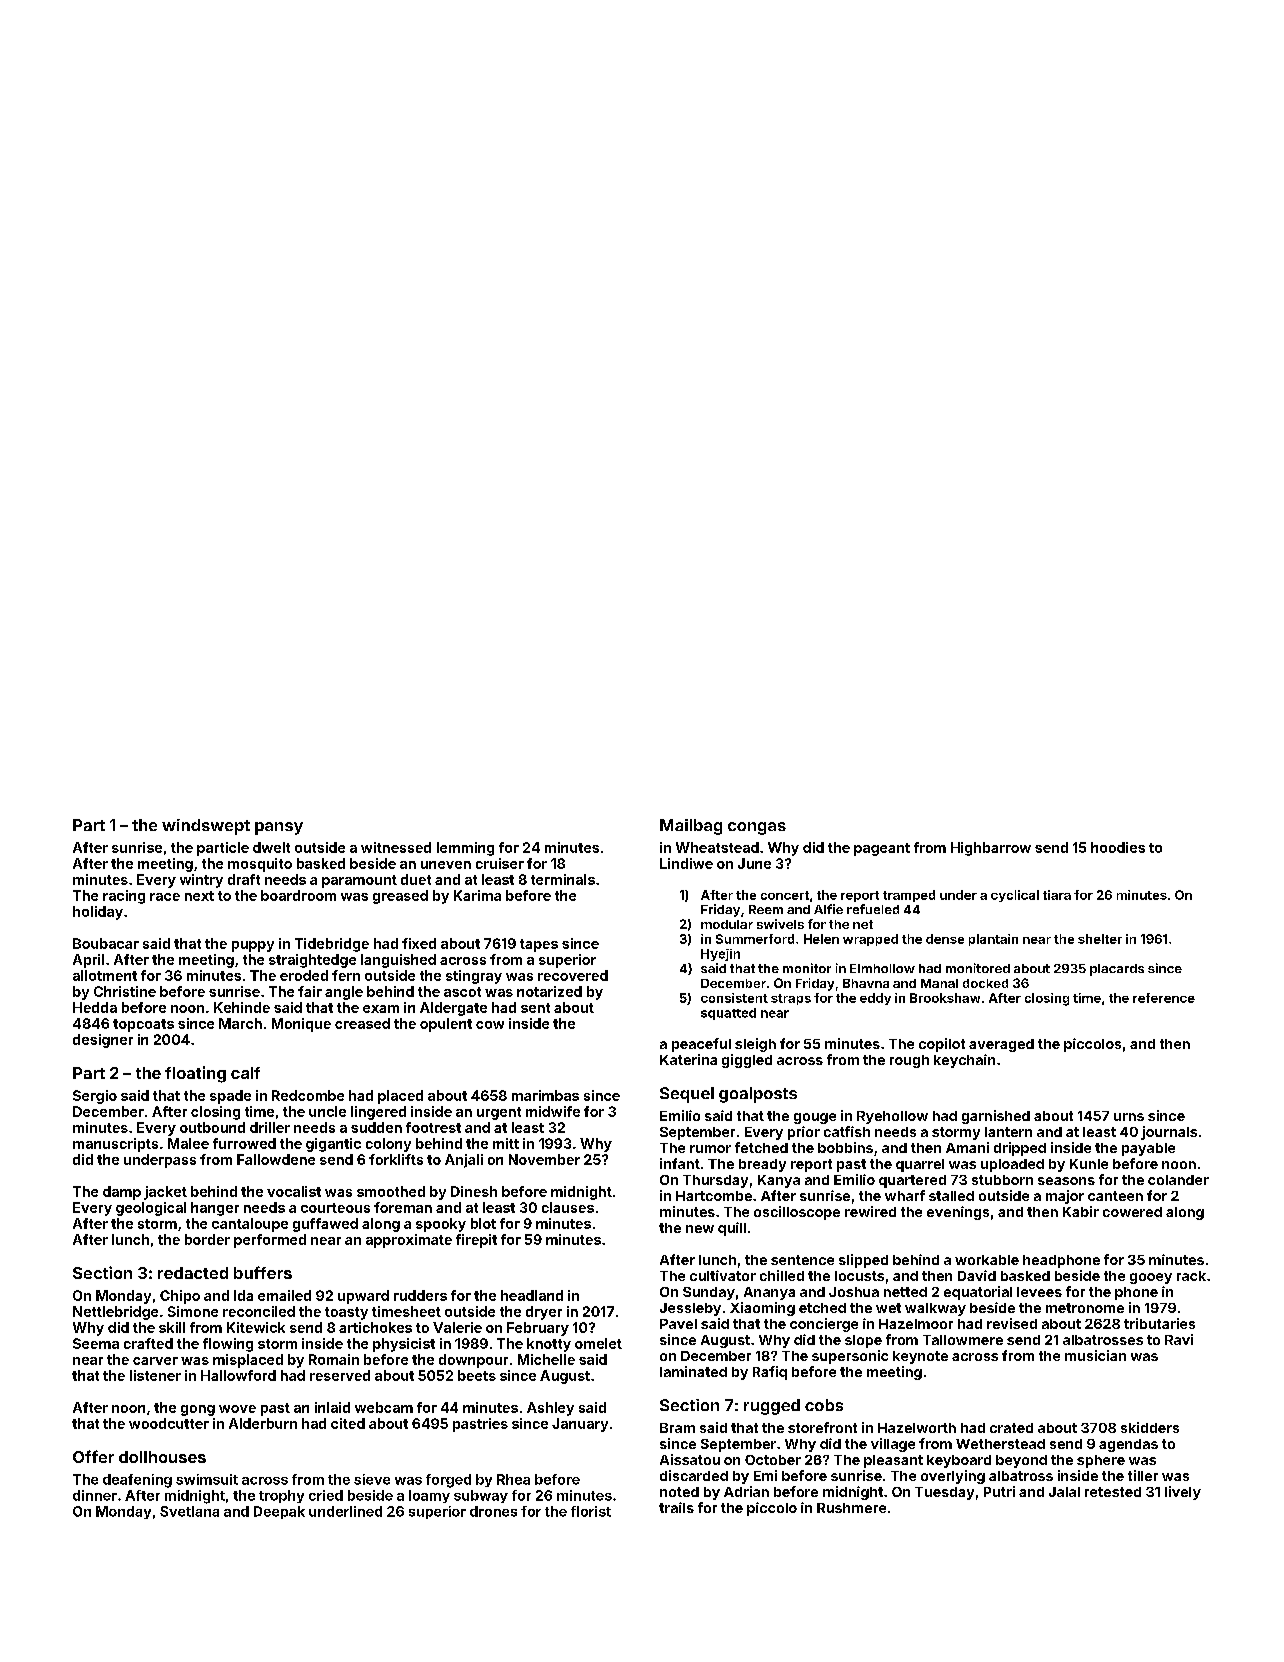 The image size is (1284, 1662). I want to click on crated, so click(1011, 1428).
